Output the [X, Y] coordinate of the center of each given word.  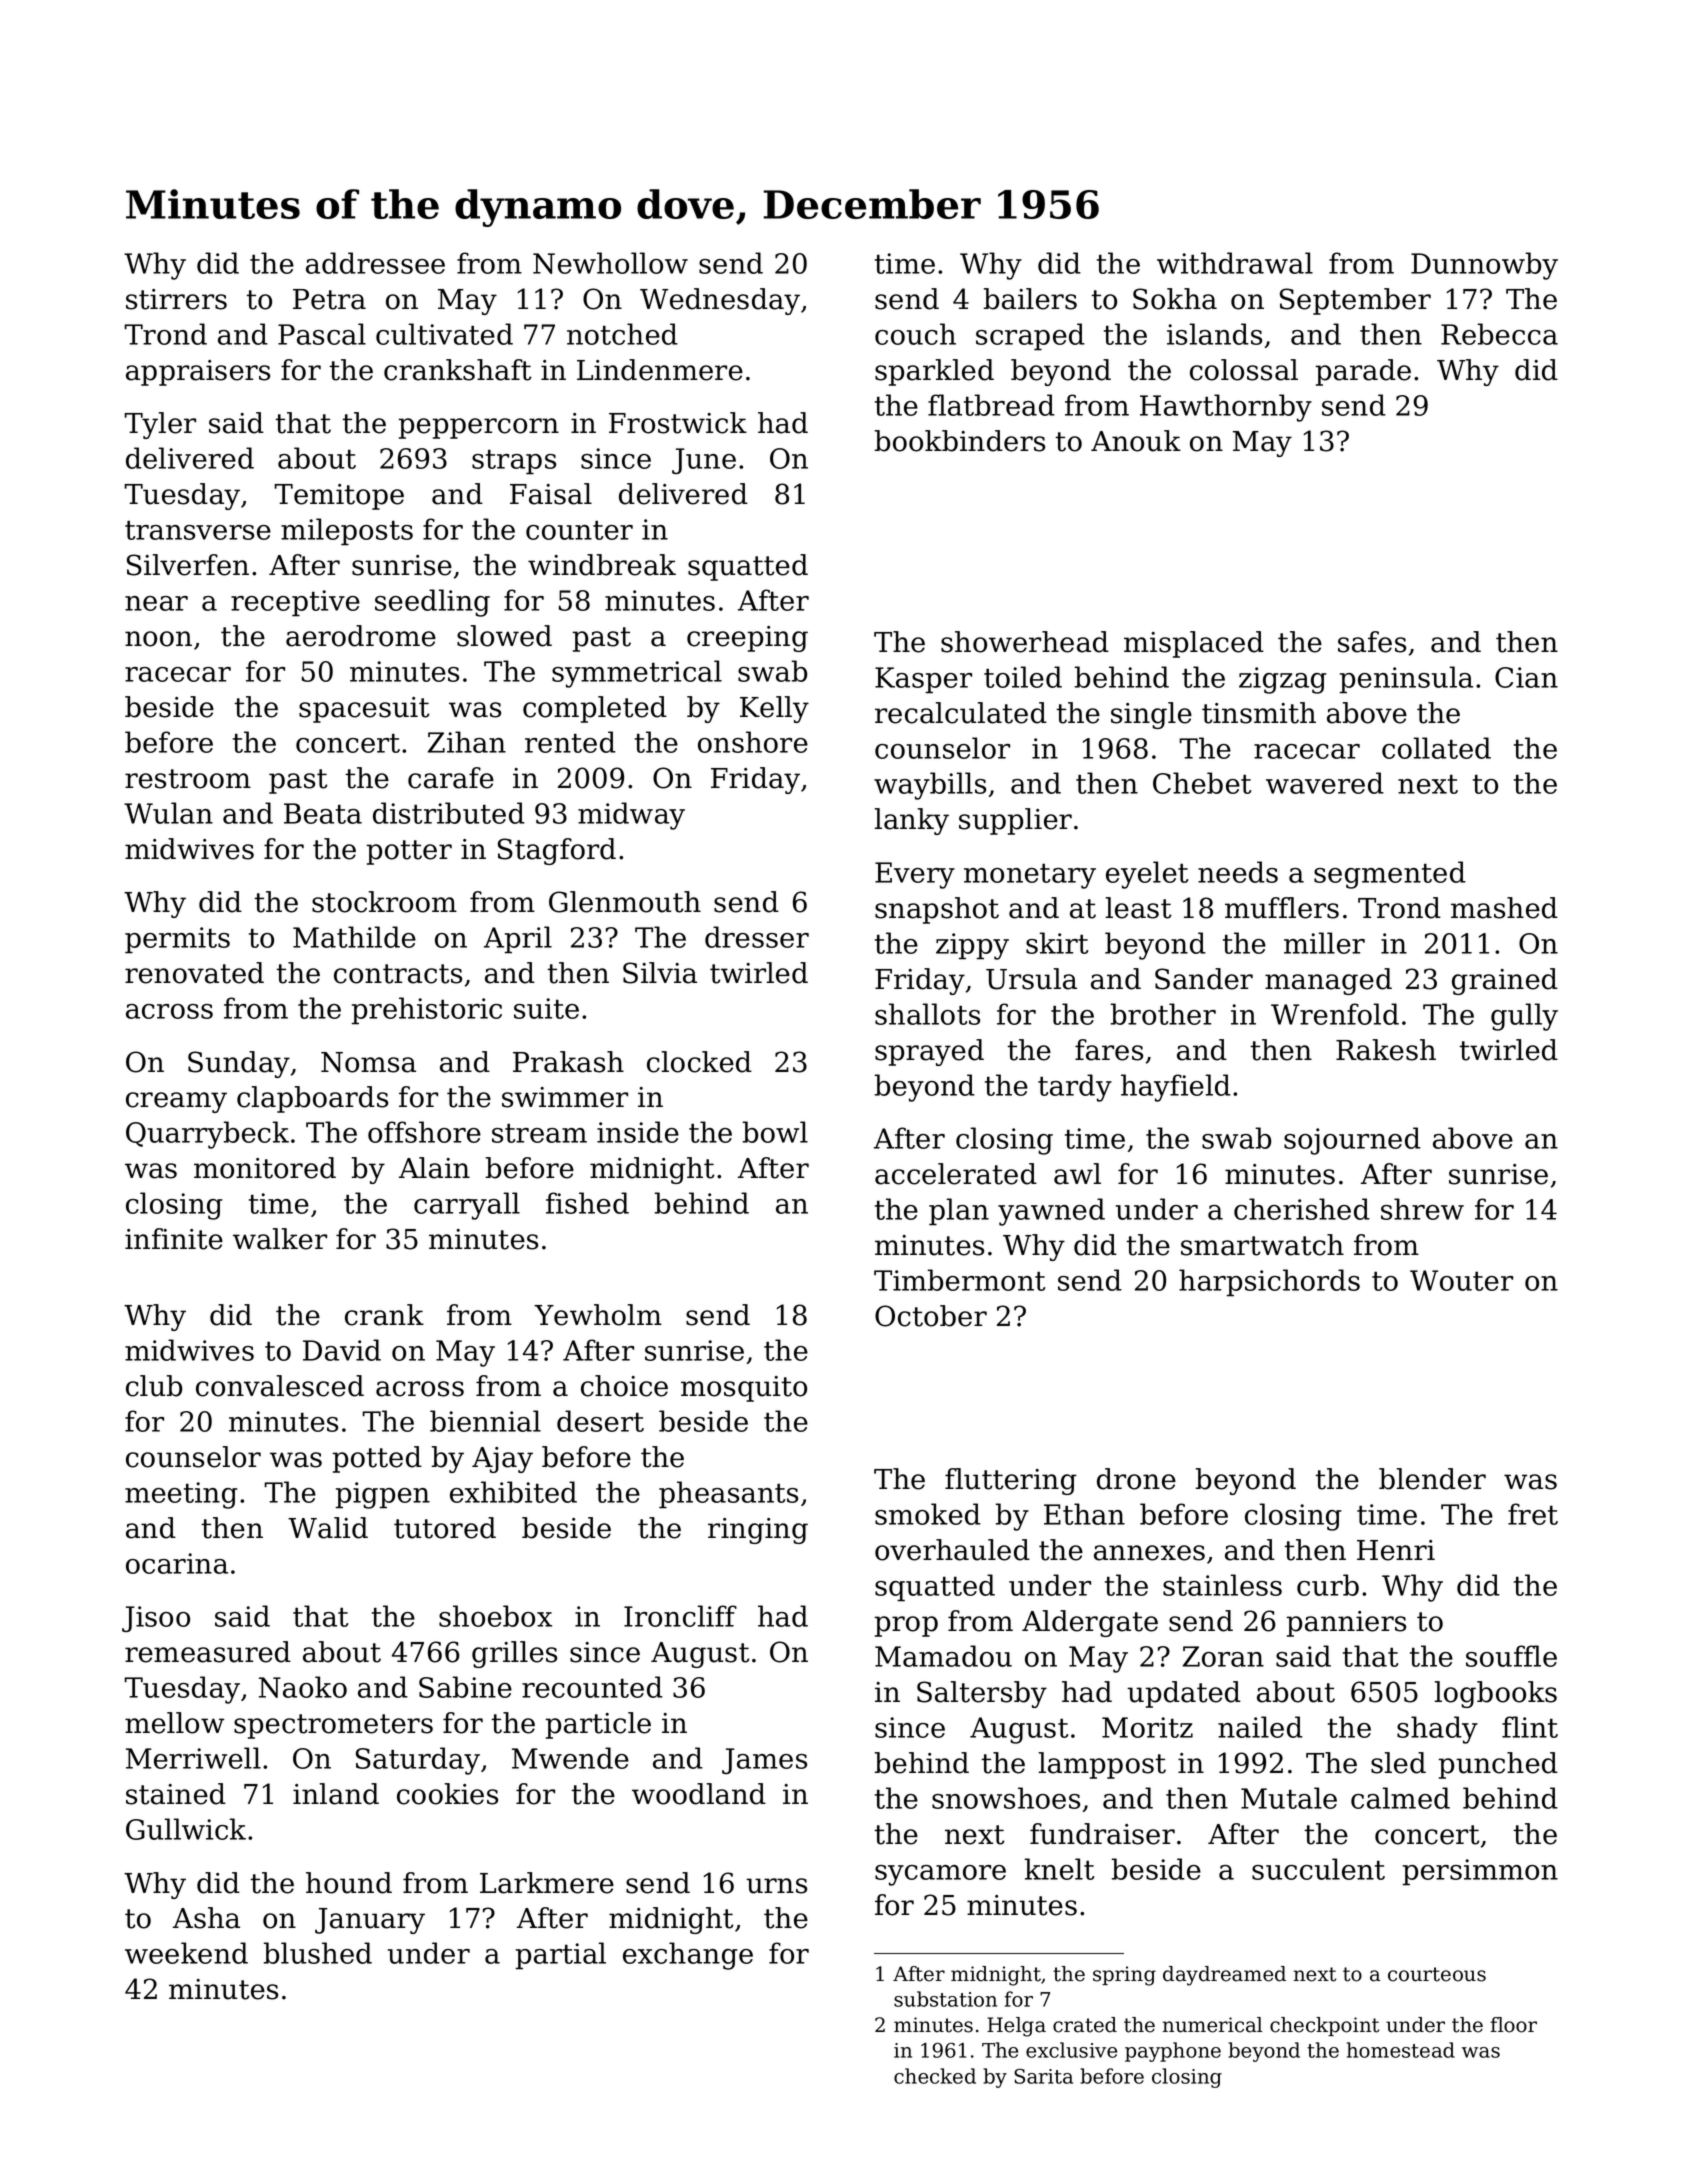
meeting [181, 1495]
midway [631, 816]
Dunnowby [1484, 266]
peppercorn [479, 428]
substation [945, 1999]
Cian [1526, 677]
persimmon [1480, 1872]
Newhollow [610, 263]
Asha [206, 1918]
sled [1398, 1763]
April [518, 940]
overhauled [952, 1550]
